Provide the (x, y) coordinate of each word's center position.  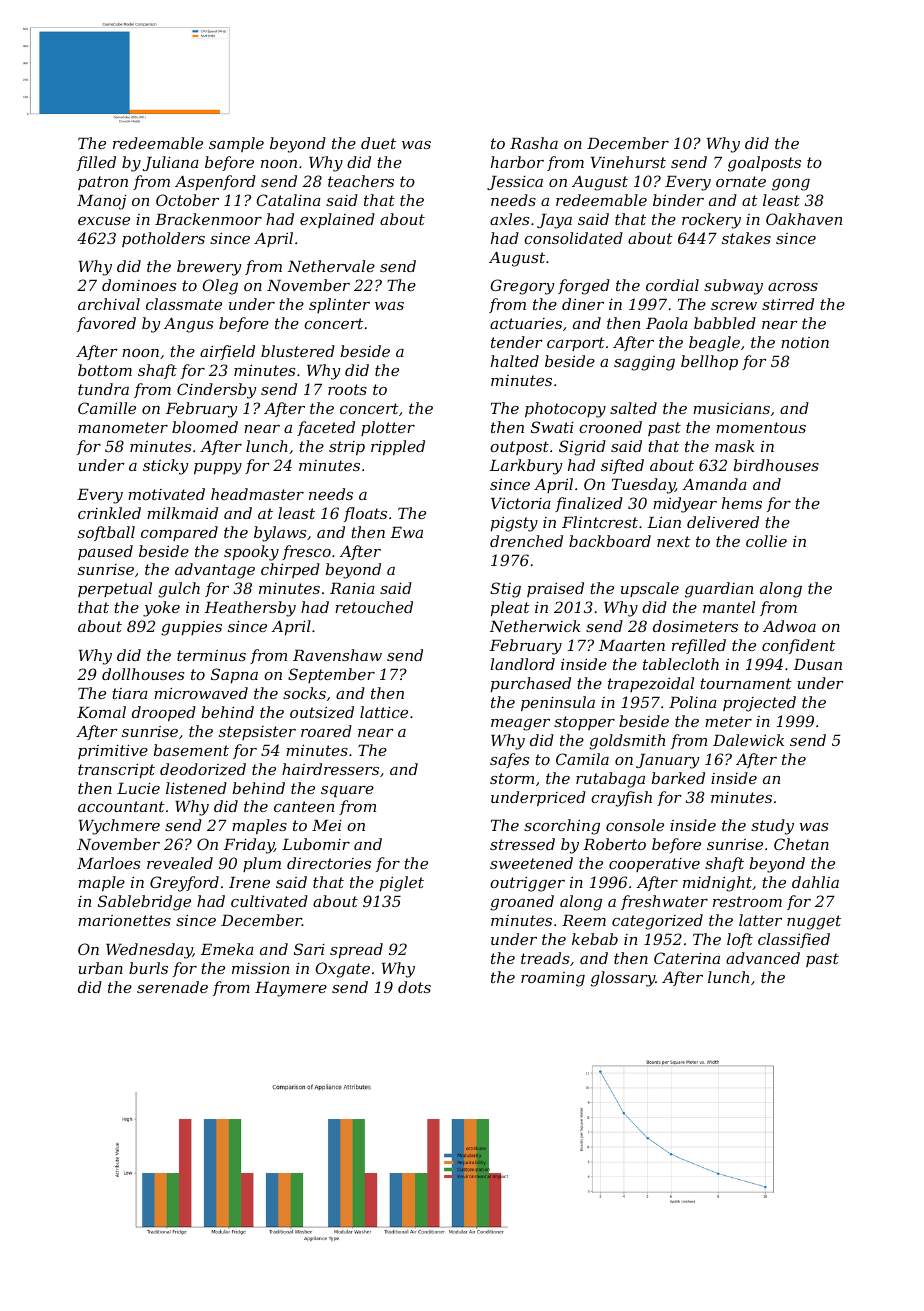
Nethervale (331, 266)
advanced (763, 958)
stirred (788, 304)
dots (414, 987)
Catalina (289, 200)
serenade (172, 987)
